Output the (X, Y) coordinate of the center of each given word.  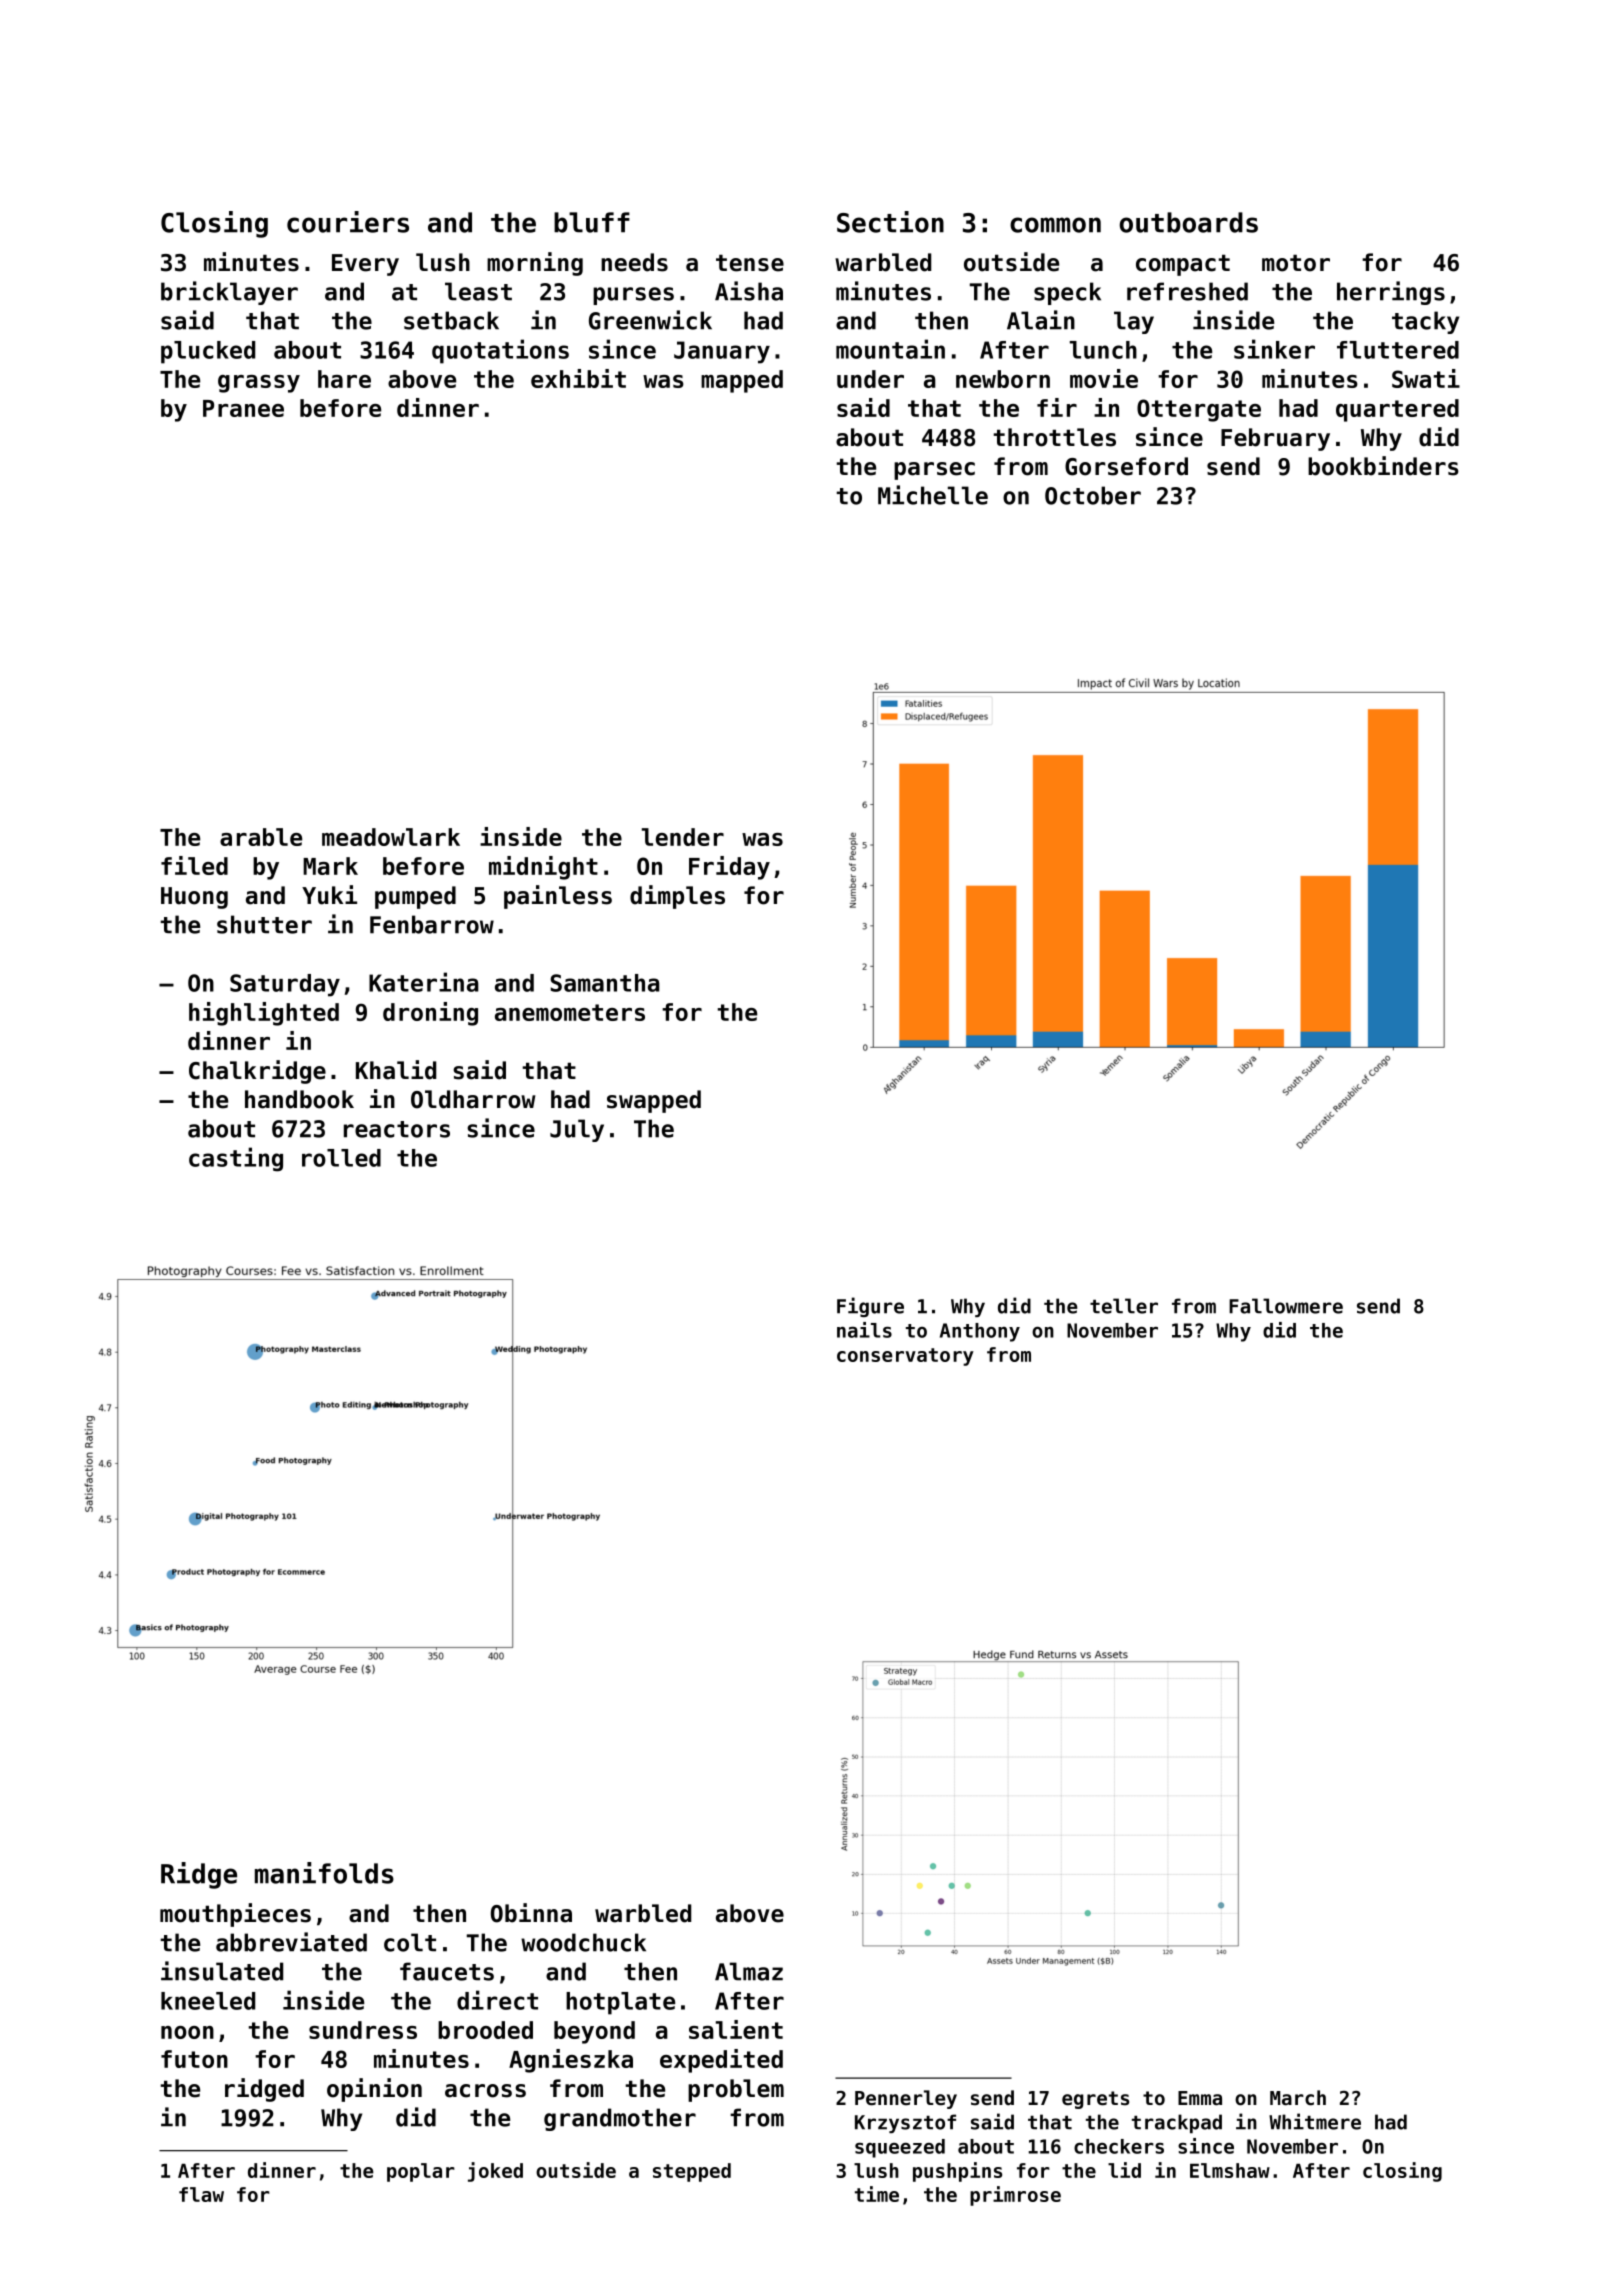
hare (344, 379)
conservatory (905, 1357)
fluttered (1398, 350)
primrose (1015, 2196)
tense (750, 263)
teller (1124, 1306)
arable (261, 837)
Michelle (933, 495)
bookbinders (1383, 466)
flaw (201, 2194)
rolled (341, 1158)
